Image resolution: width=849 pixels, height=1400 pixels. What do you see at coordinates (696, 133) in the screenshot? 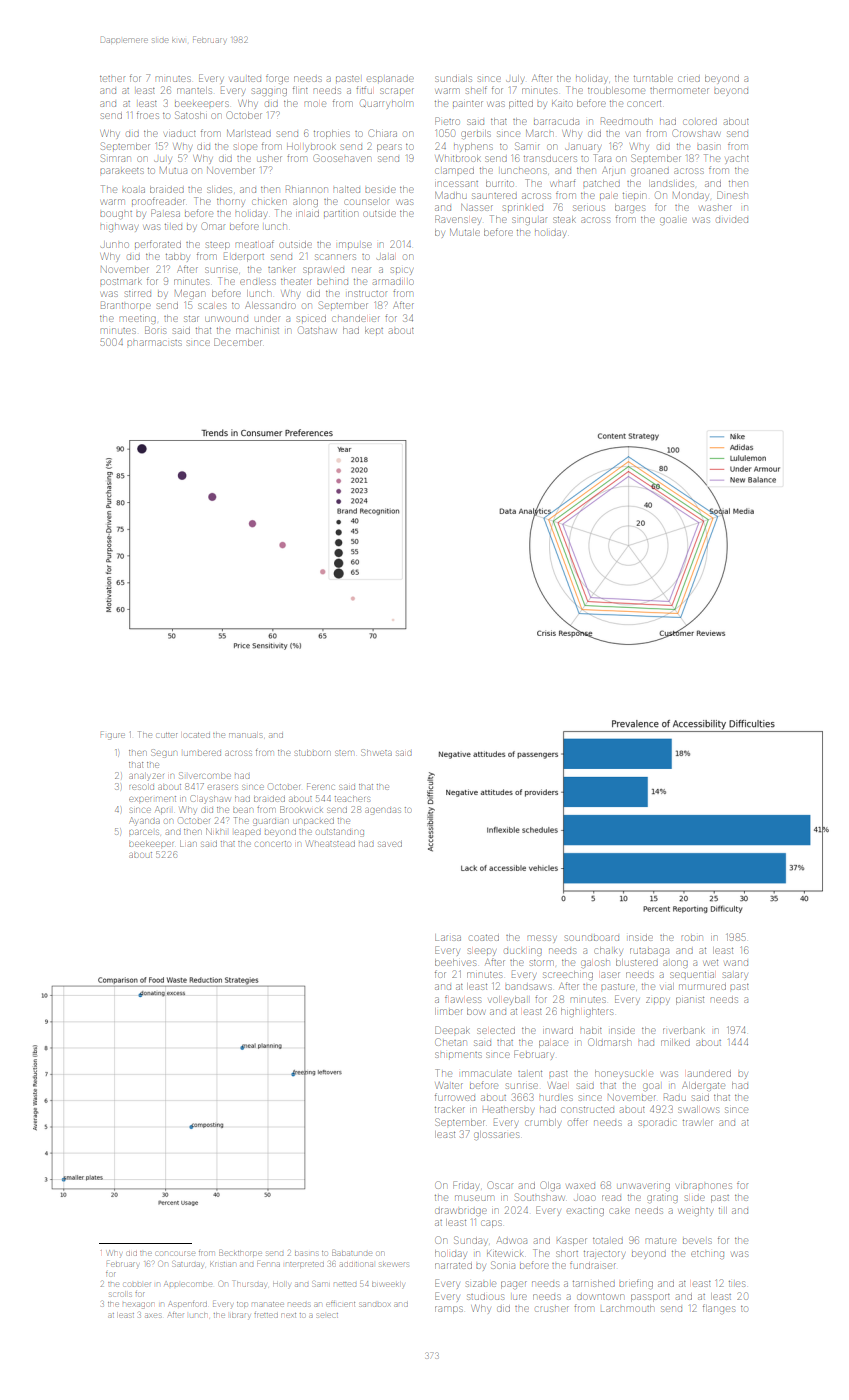
I see `Crowshaw` at bounding box center [696, 133].
